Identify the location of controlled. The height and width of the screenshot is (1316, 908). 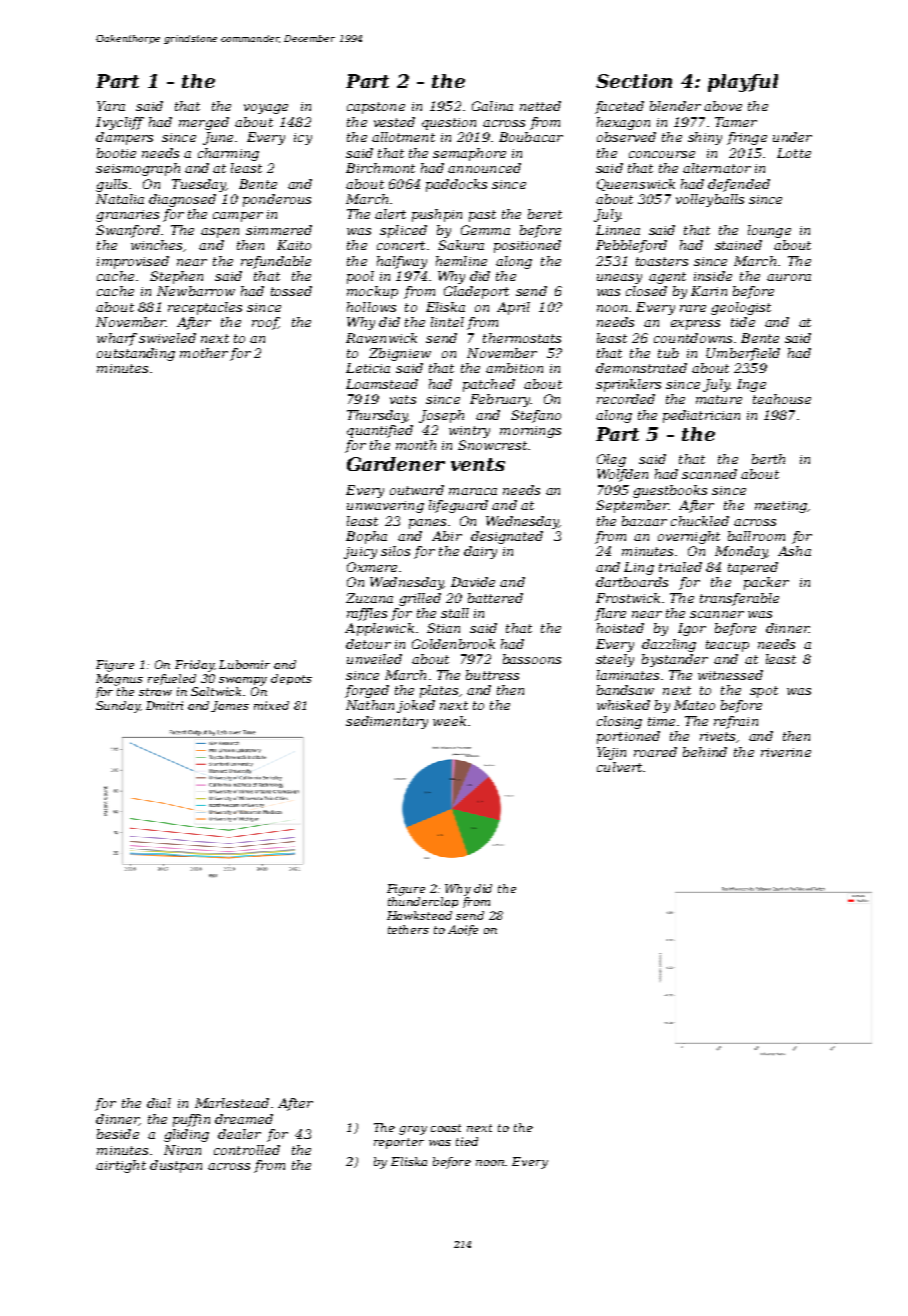
(247, 1150).
